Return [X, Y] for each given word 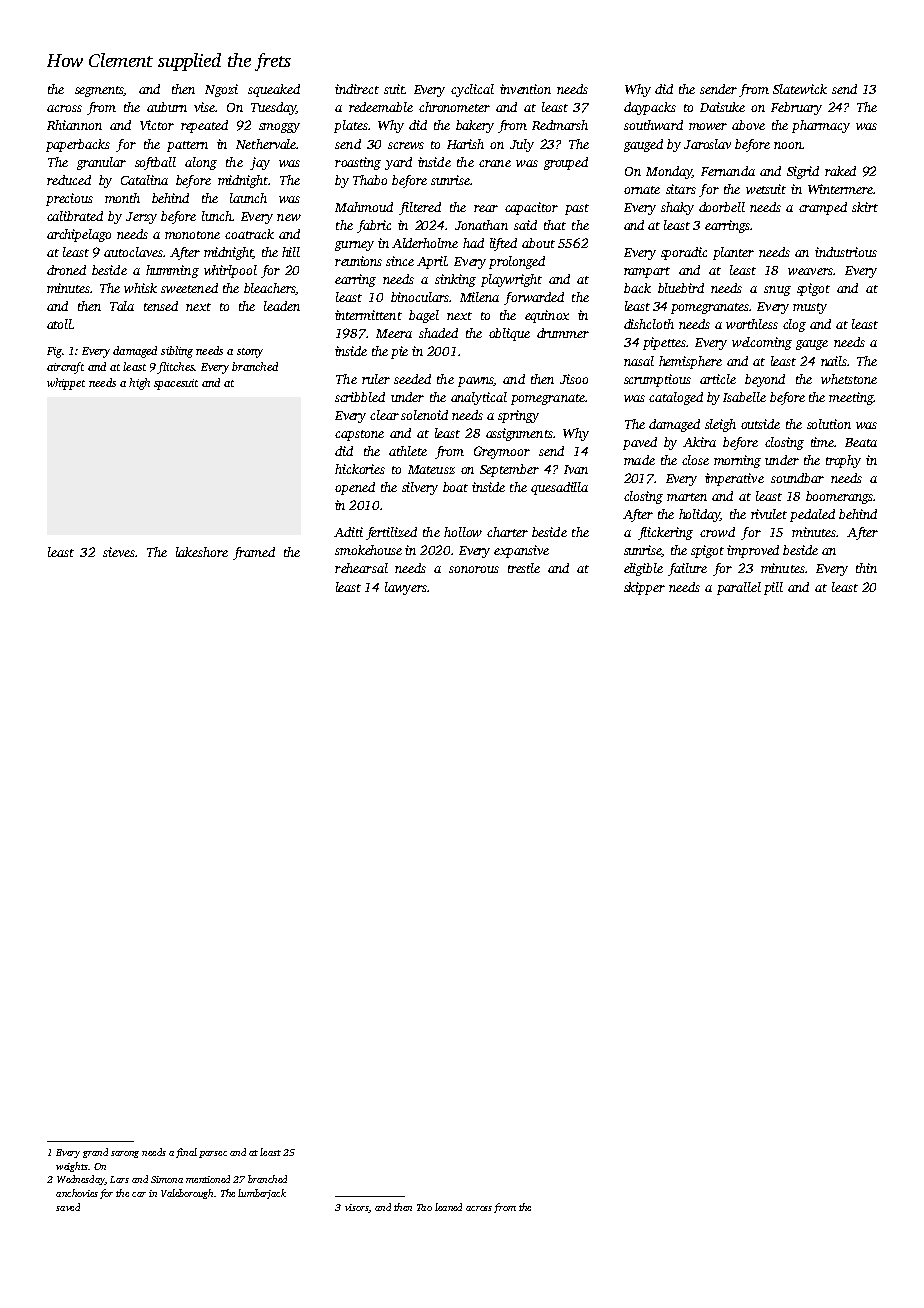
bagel [424, 316]
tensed [161, 306]
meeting [851, 398]
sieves [119, 552]
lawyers [406, 588]
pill [773, 588]
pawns [476, 382]
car [139, 1194]
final [186, 1153]
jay [260, 163]
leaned [448, 1207]
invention [525, 89]
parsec [213, 1154]
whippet [66, 384]
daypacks [650, 108]
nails [834, 361]
